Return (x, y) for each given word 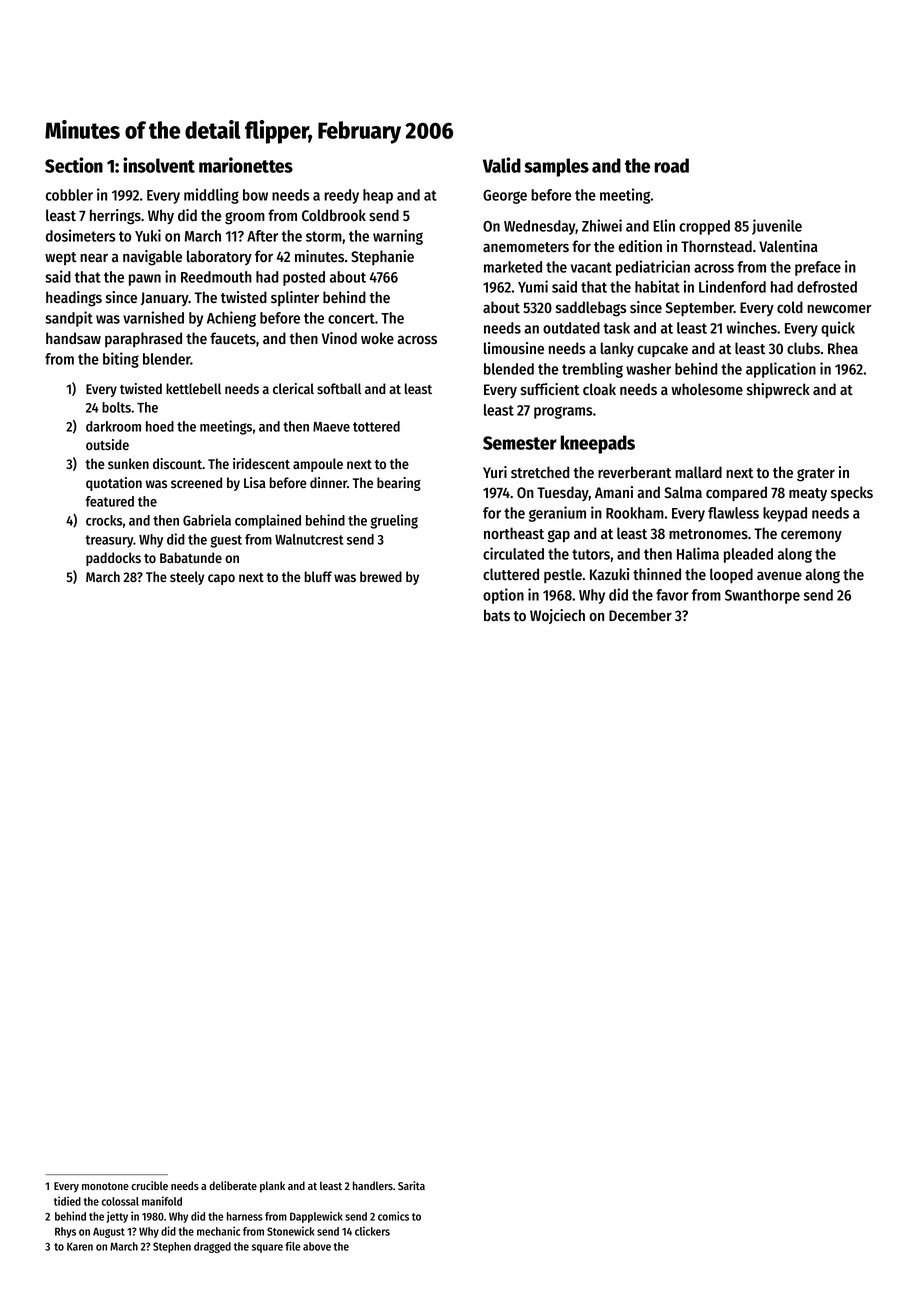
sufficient (550, 389)
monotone (105, 1186)
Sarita (411, 1185)
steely (187, 578)
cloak (599, 389)
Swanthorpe (762, 596)
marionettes (246, 165)
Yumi (533, 286)
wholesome (707, 389)
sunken (128, 463)
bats (497, 615)
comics (393, 1216)
